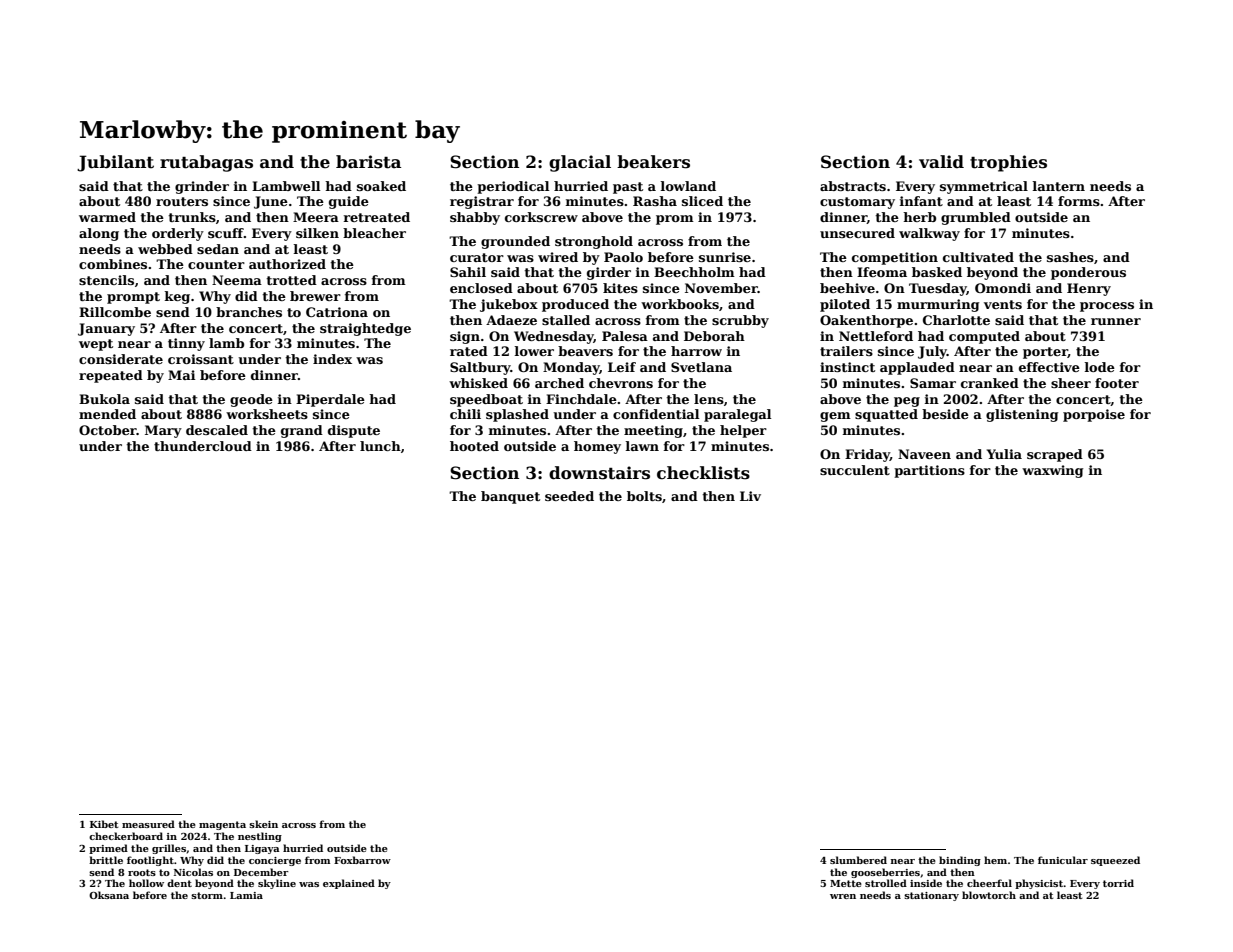 Image resolution: width=1233 pixels, height=952 pixels. What do you see at coordinates (653, 162) in the screenshot?
I see `beakers` at bounding box center [653, 162].
